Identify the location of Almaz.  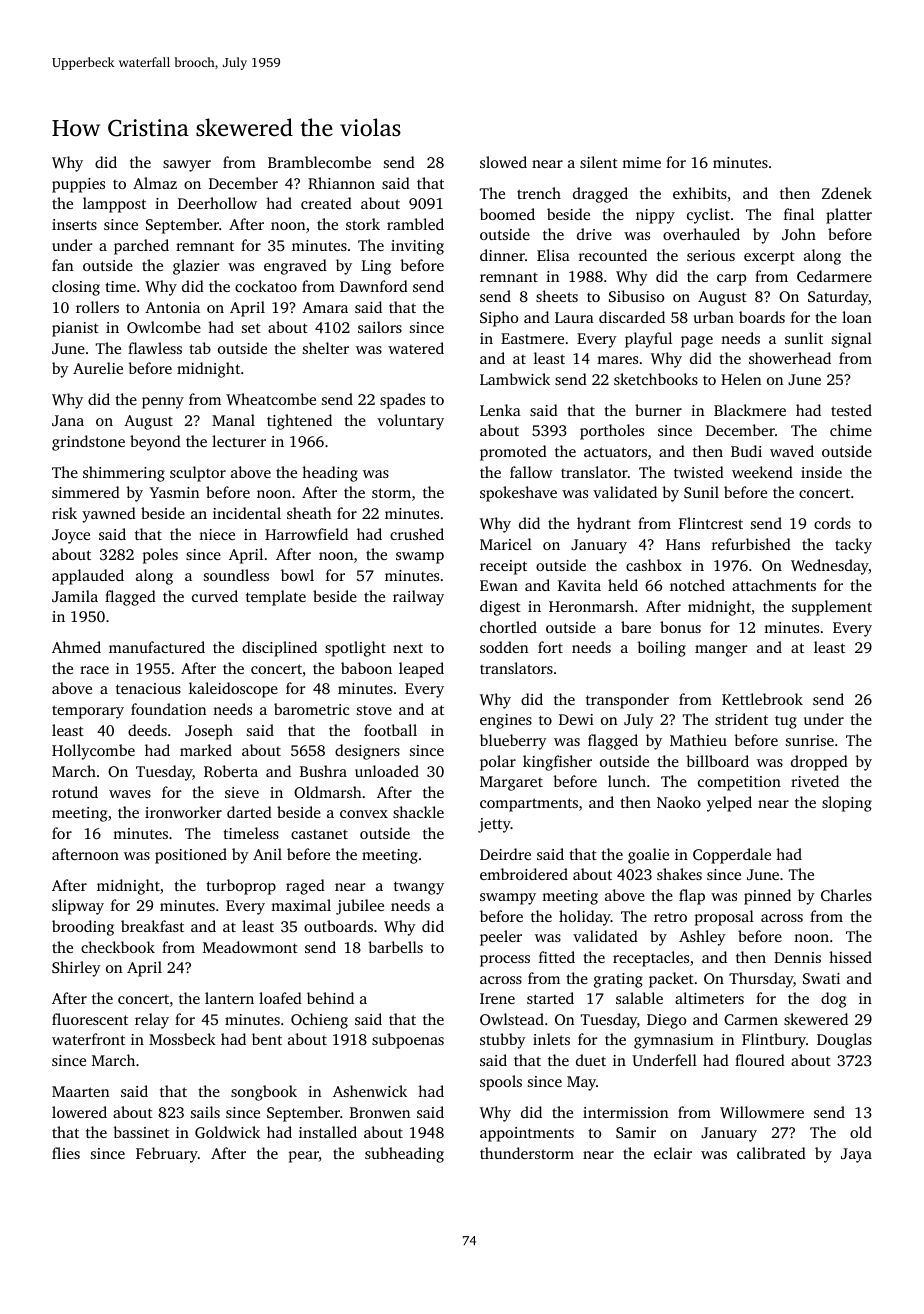
(155, 183).
